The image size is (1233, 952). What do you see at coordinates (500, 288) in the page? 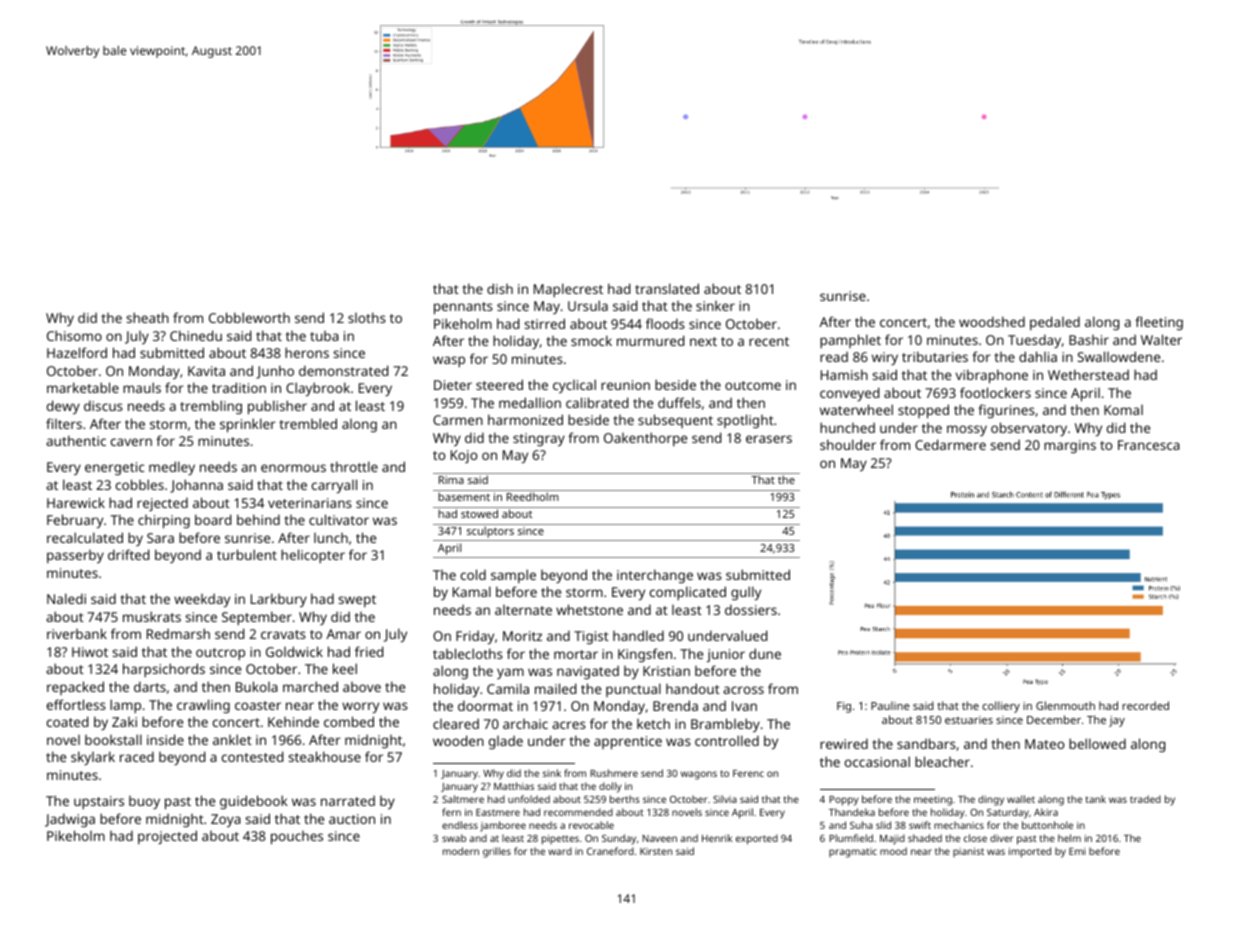
I see `dish` at bounding box center [500, 288].
